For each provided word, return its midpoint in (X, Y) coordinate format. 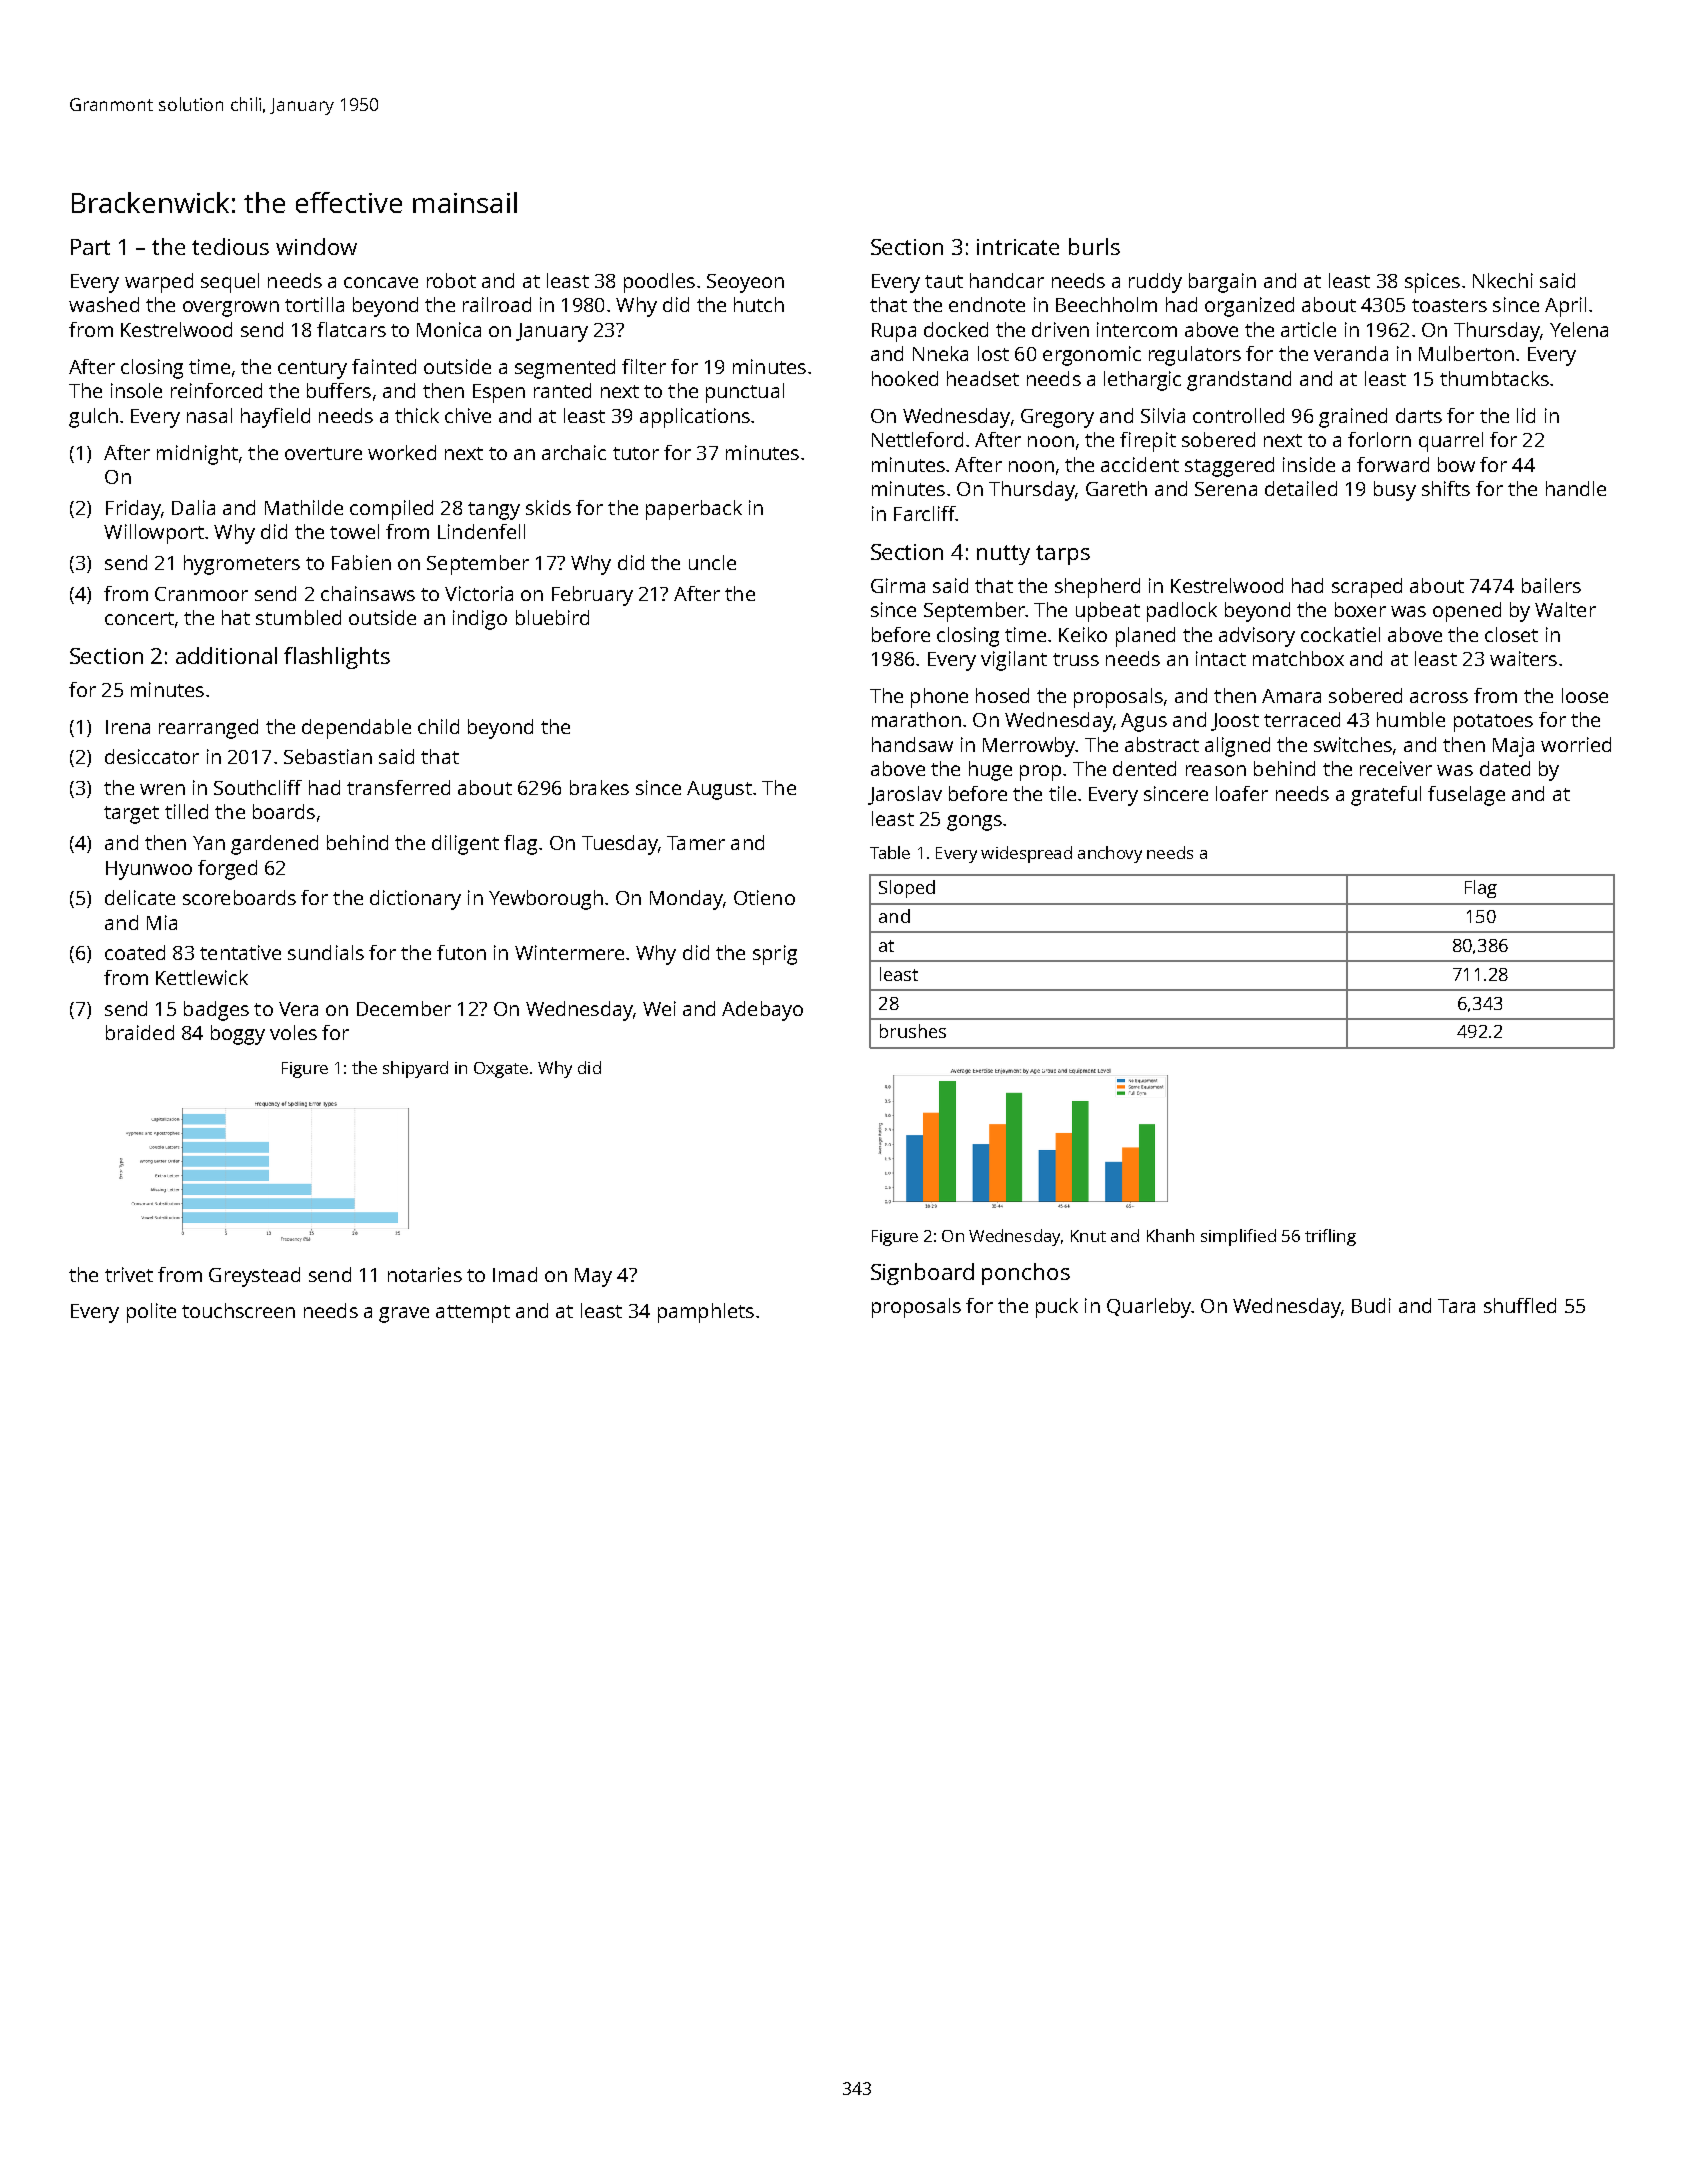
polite (151, 1313)
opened (1467, 612)
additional (226, 655)
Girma (898, 585)
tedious (230, 246)
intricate (1018, 247)
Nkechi (1503, 280)
